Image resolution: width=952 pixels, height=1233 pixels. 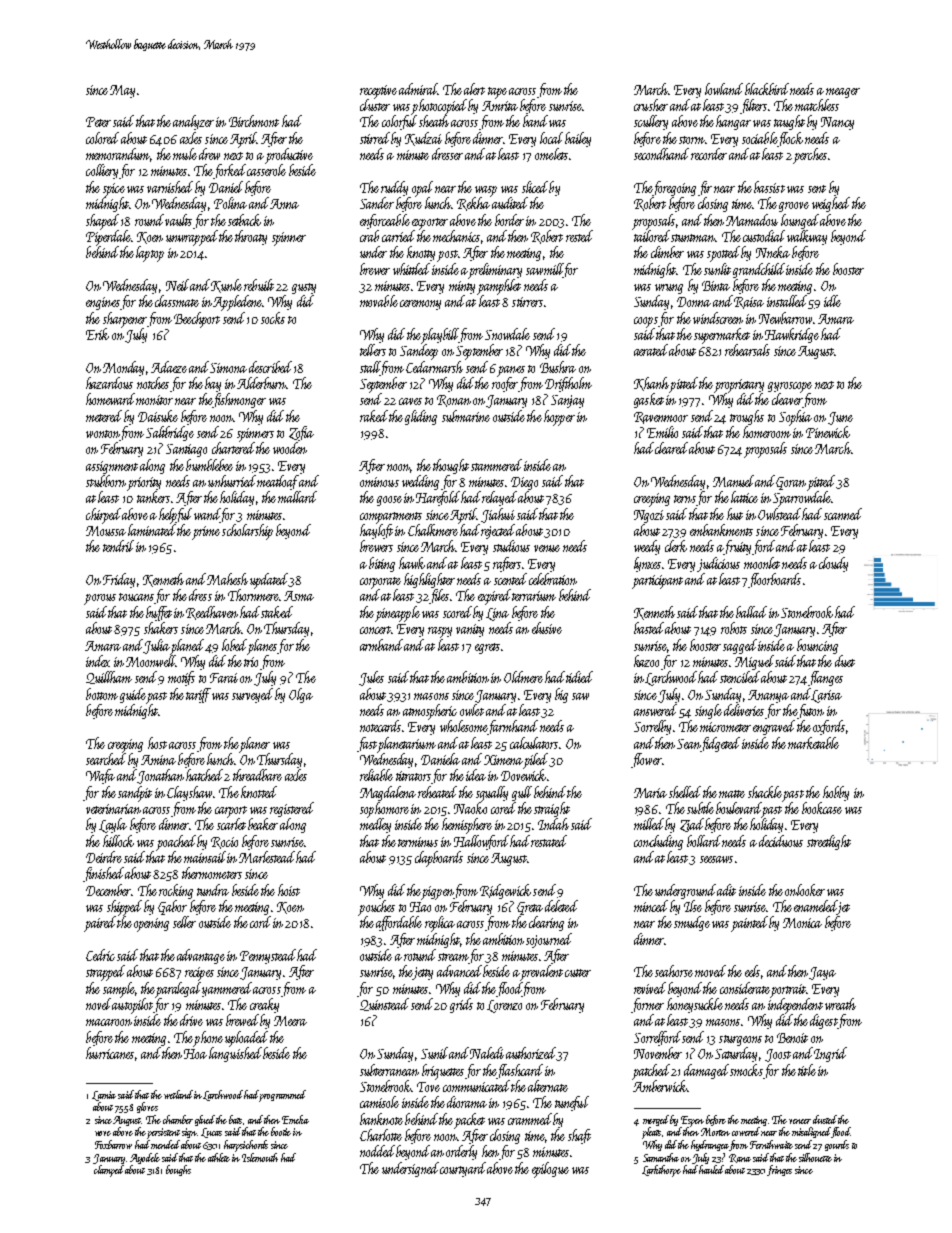 I want to click on Birchmont, so click(x=254, y=121).
